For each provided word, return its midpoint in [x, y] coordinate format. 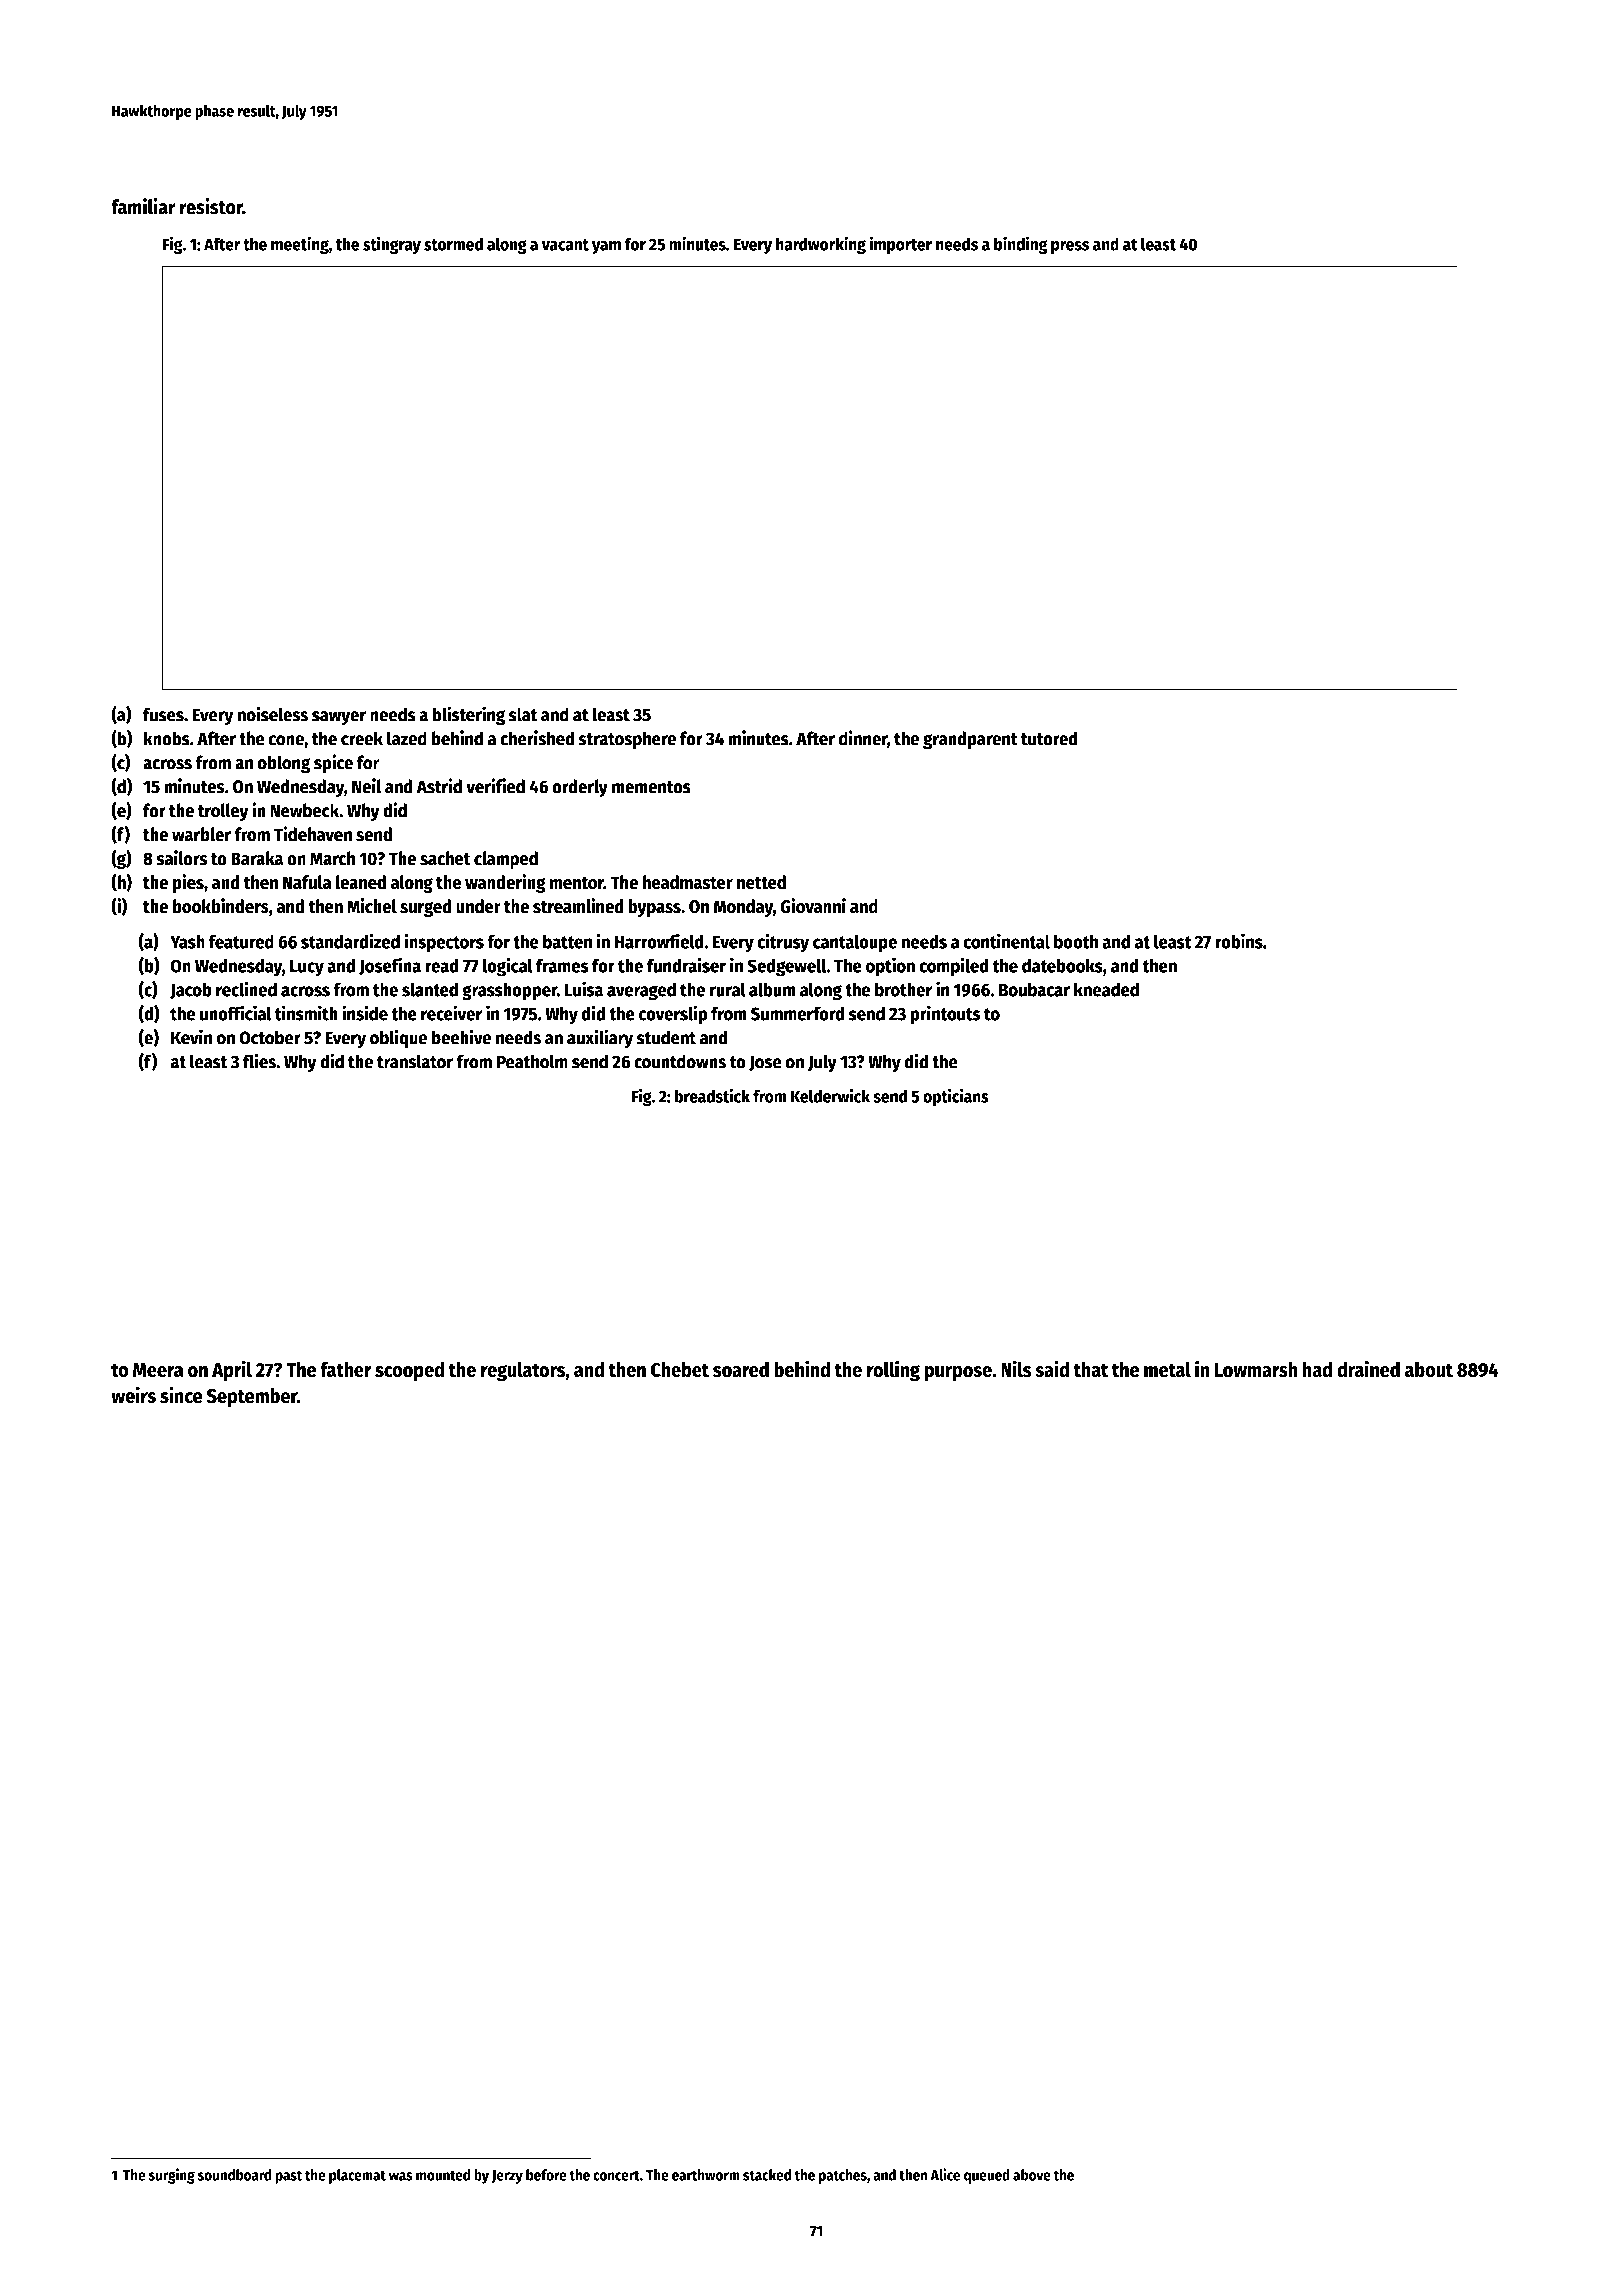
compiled [954, 967]
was [401, 2176]
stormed [453, 244]
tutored [1049, 738]
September [252, 1398]
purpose [958, 1374]
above [1032, 2175]
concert [616, 2175]
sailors [182, 858]
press [1070, 247]
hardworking [821, 245]
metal [1167, 1370]
